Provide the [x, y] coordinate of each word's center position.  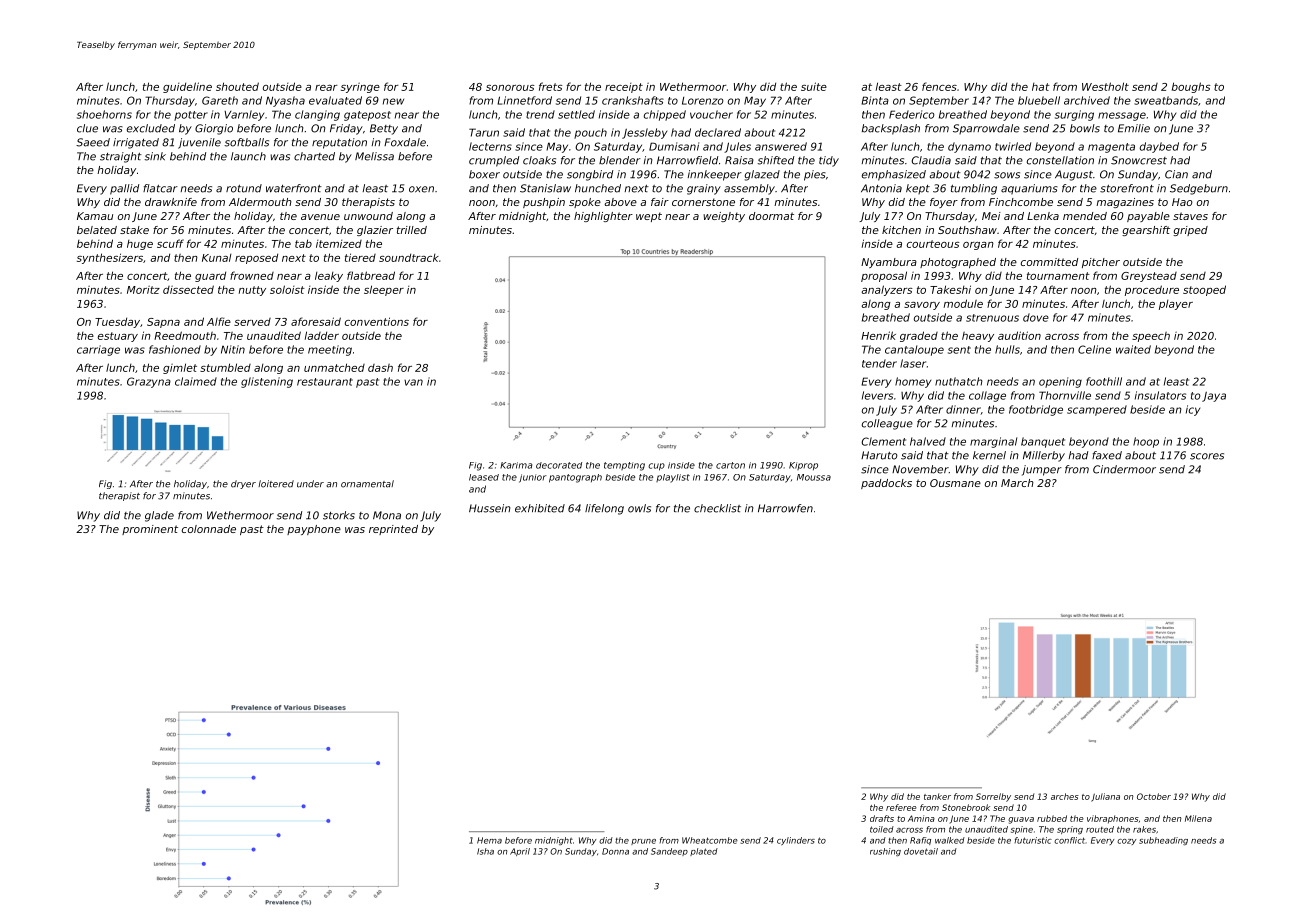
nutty [252, 291]
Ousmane [955, 483]
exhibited [540, 508]
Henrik [878, 335]
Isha [485, 851]
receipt [624, 88]
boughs [1191, 87]
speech [1151, 337]
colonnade [209, 529]
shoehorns [104, 114]
